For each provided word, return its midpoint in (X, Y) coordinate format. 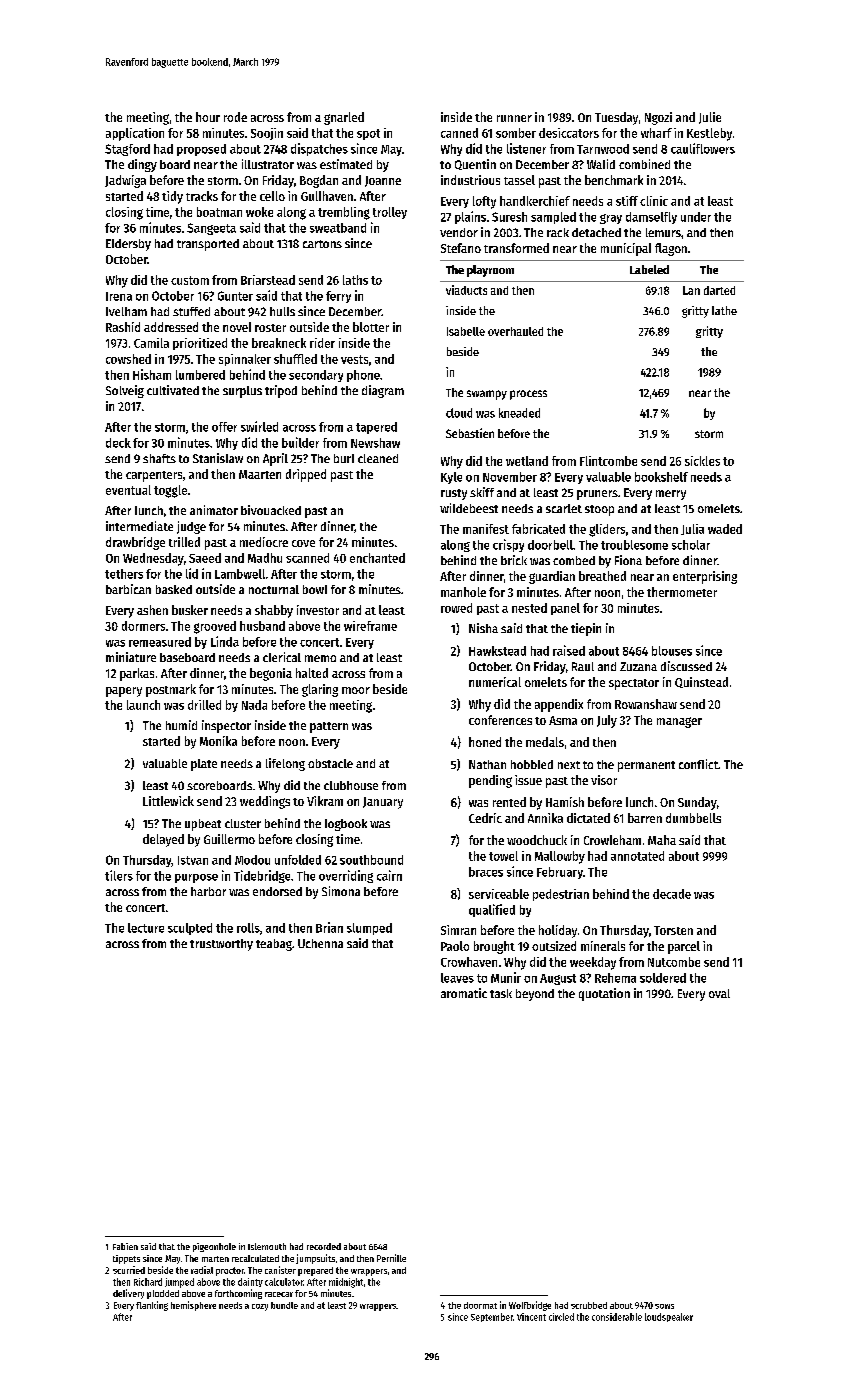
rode (235, 117)
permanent (646, 766)
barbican (128, 589)
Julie (710, 118)
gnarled (344, 118)
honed (485, 742)
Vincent (531, 1317)
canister (280, 1270)
